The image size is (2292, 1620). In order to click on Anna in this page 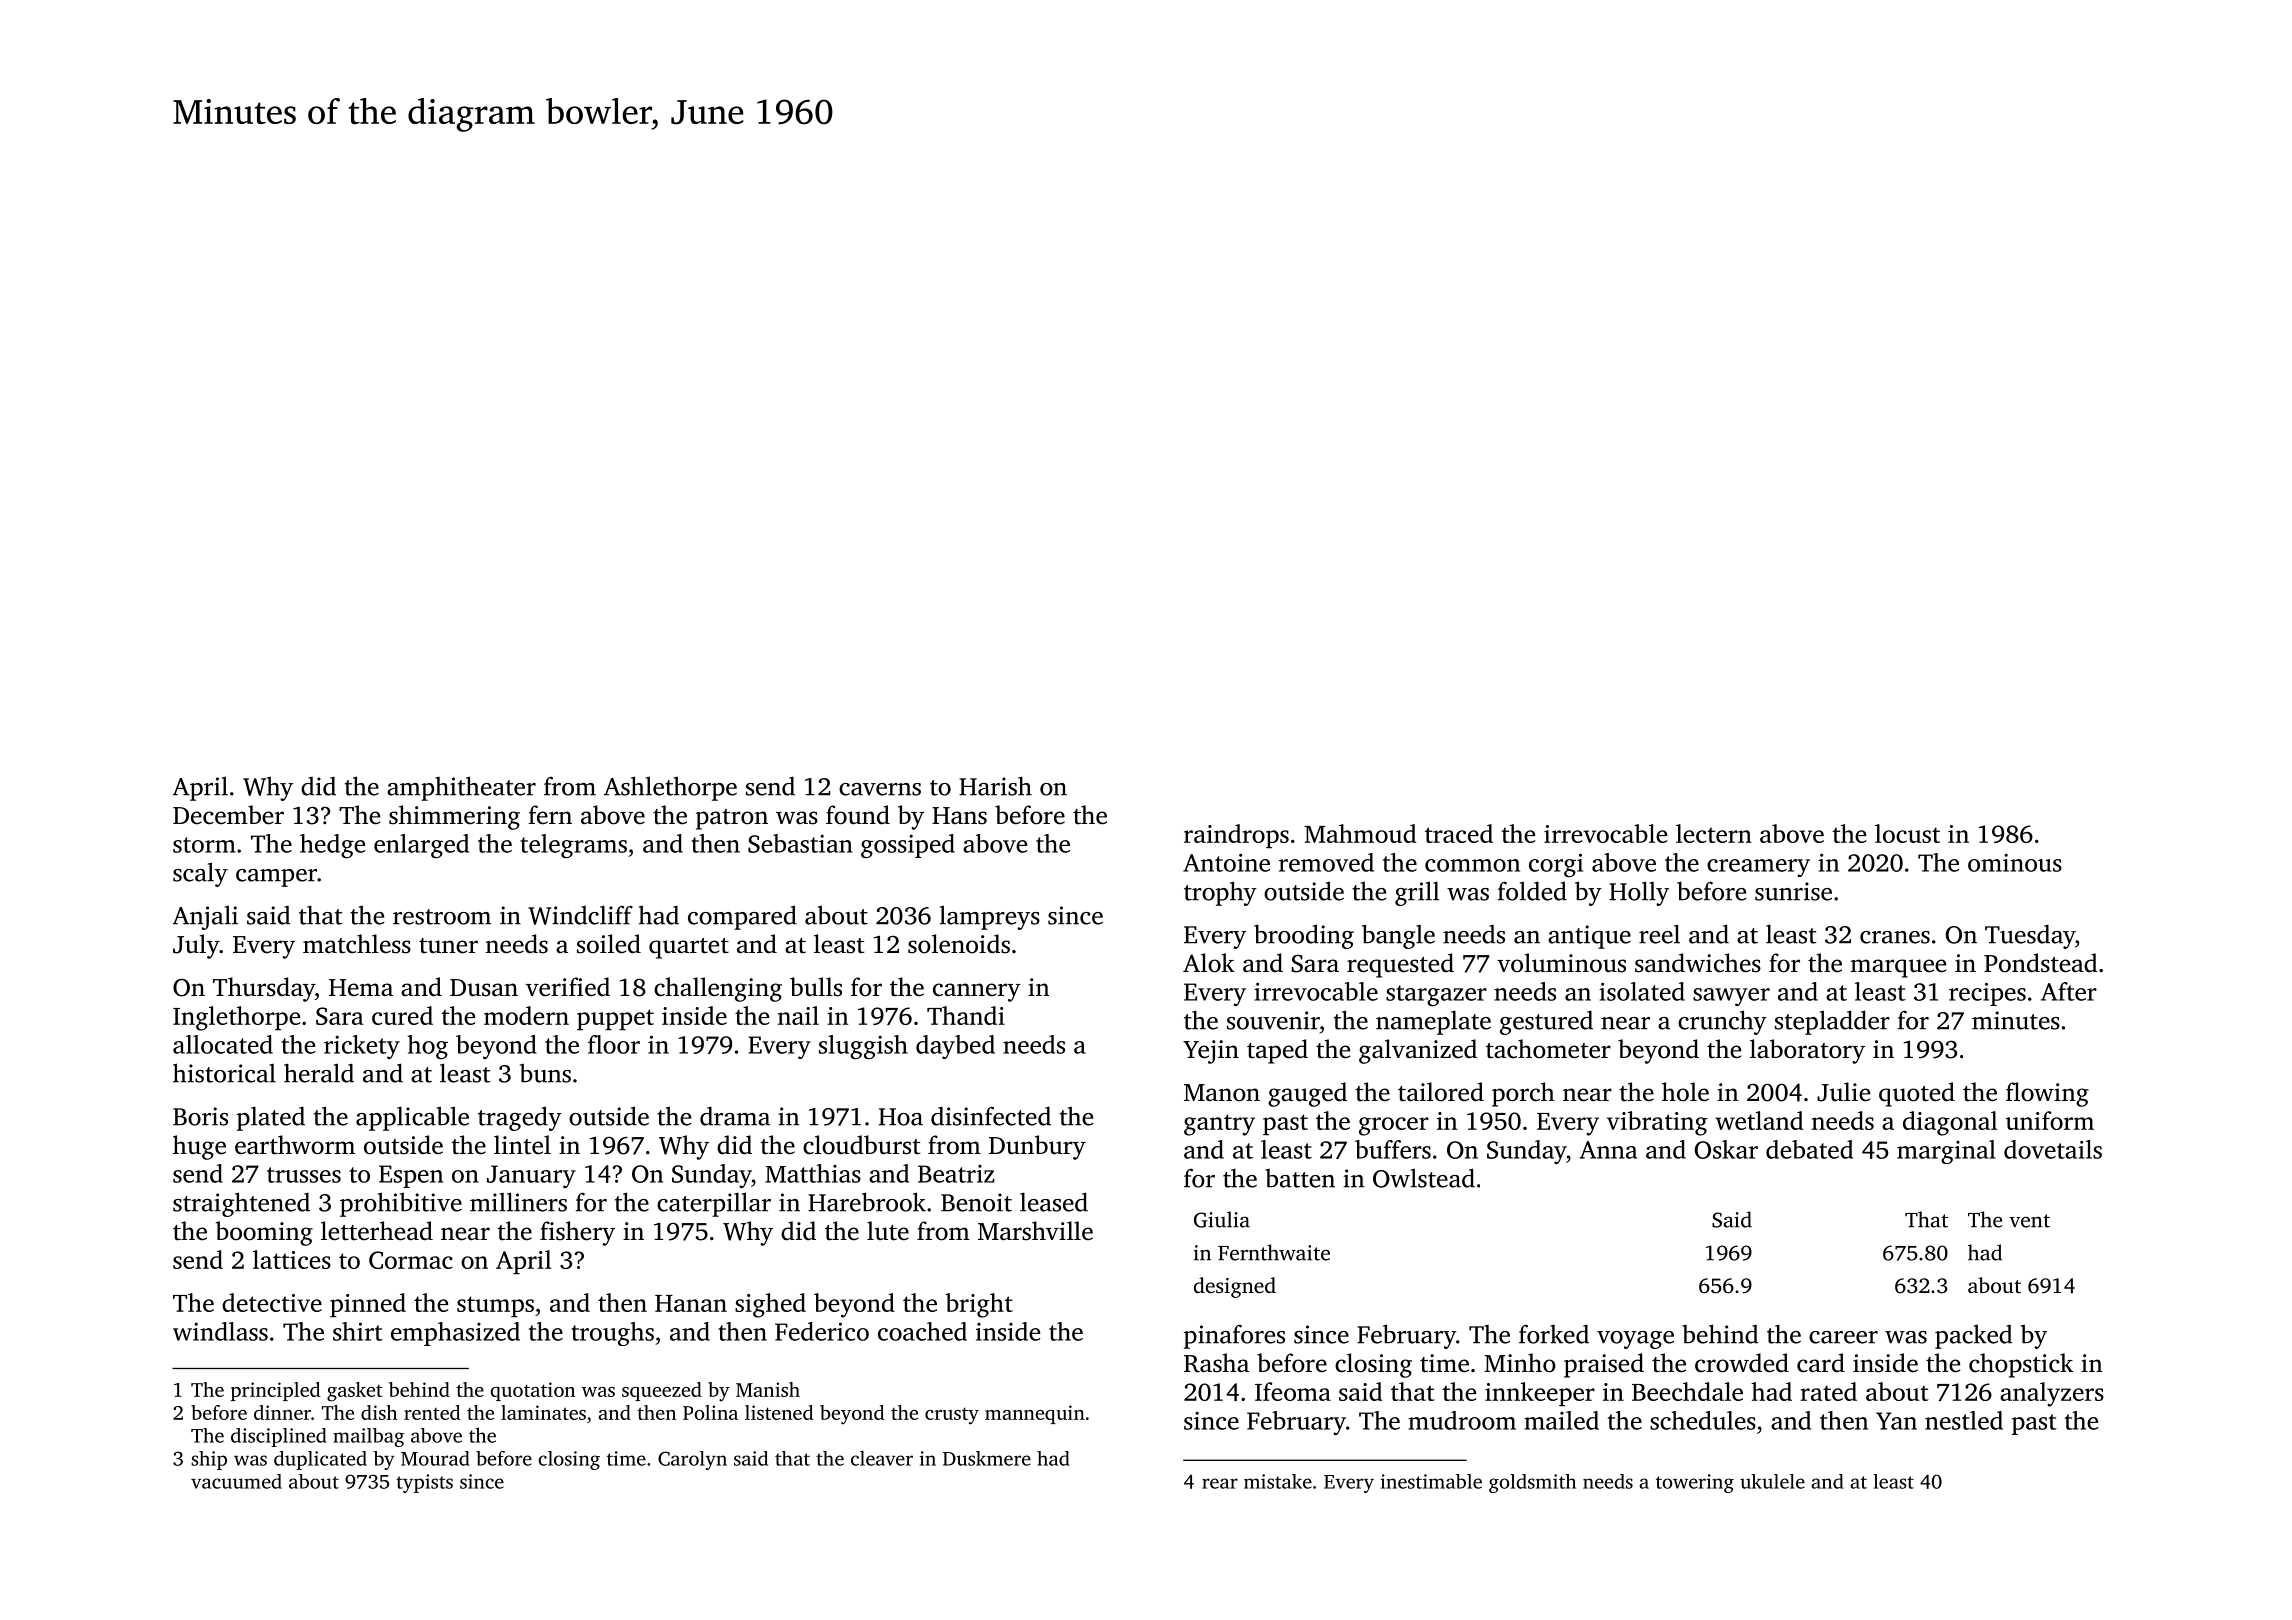, I will do `click(1608, 1150)`.
